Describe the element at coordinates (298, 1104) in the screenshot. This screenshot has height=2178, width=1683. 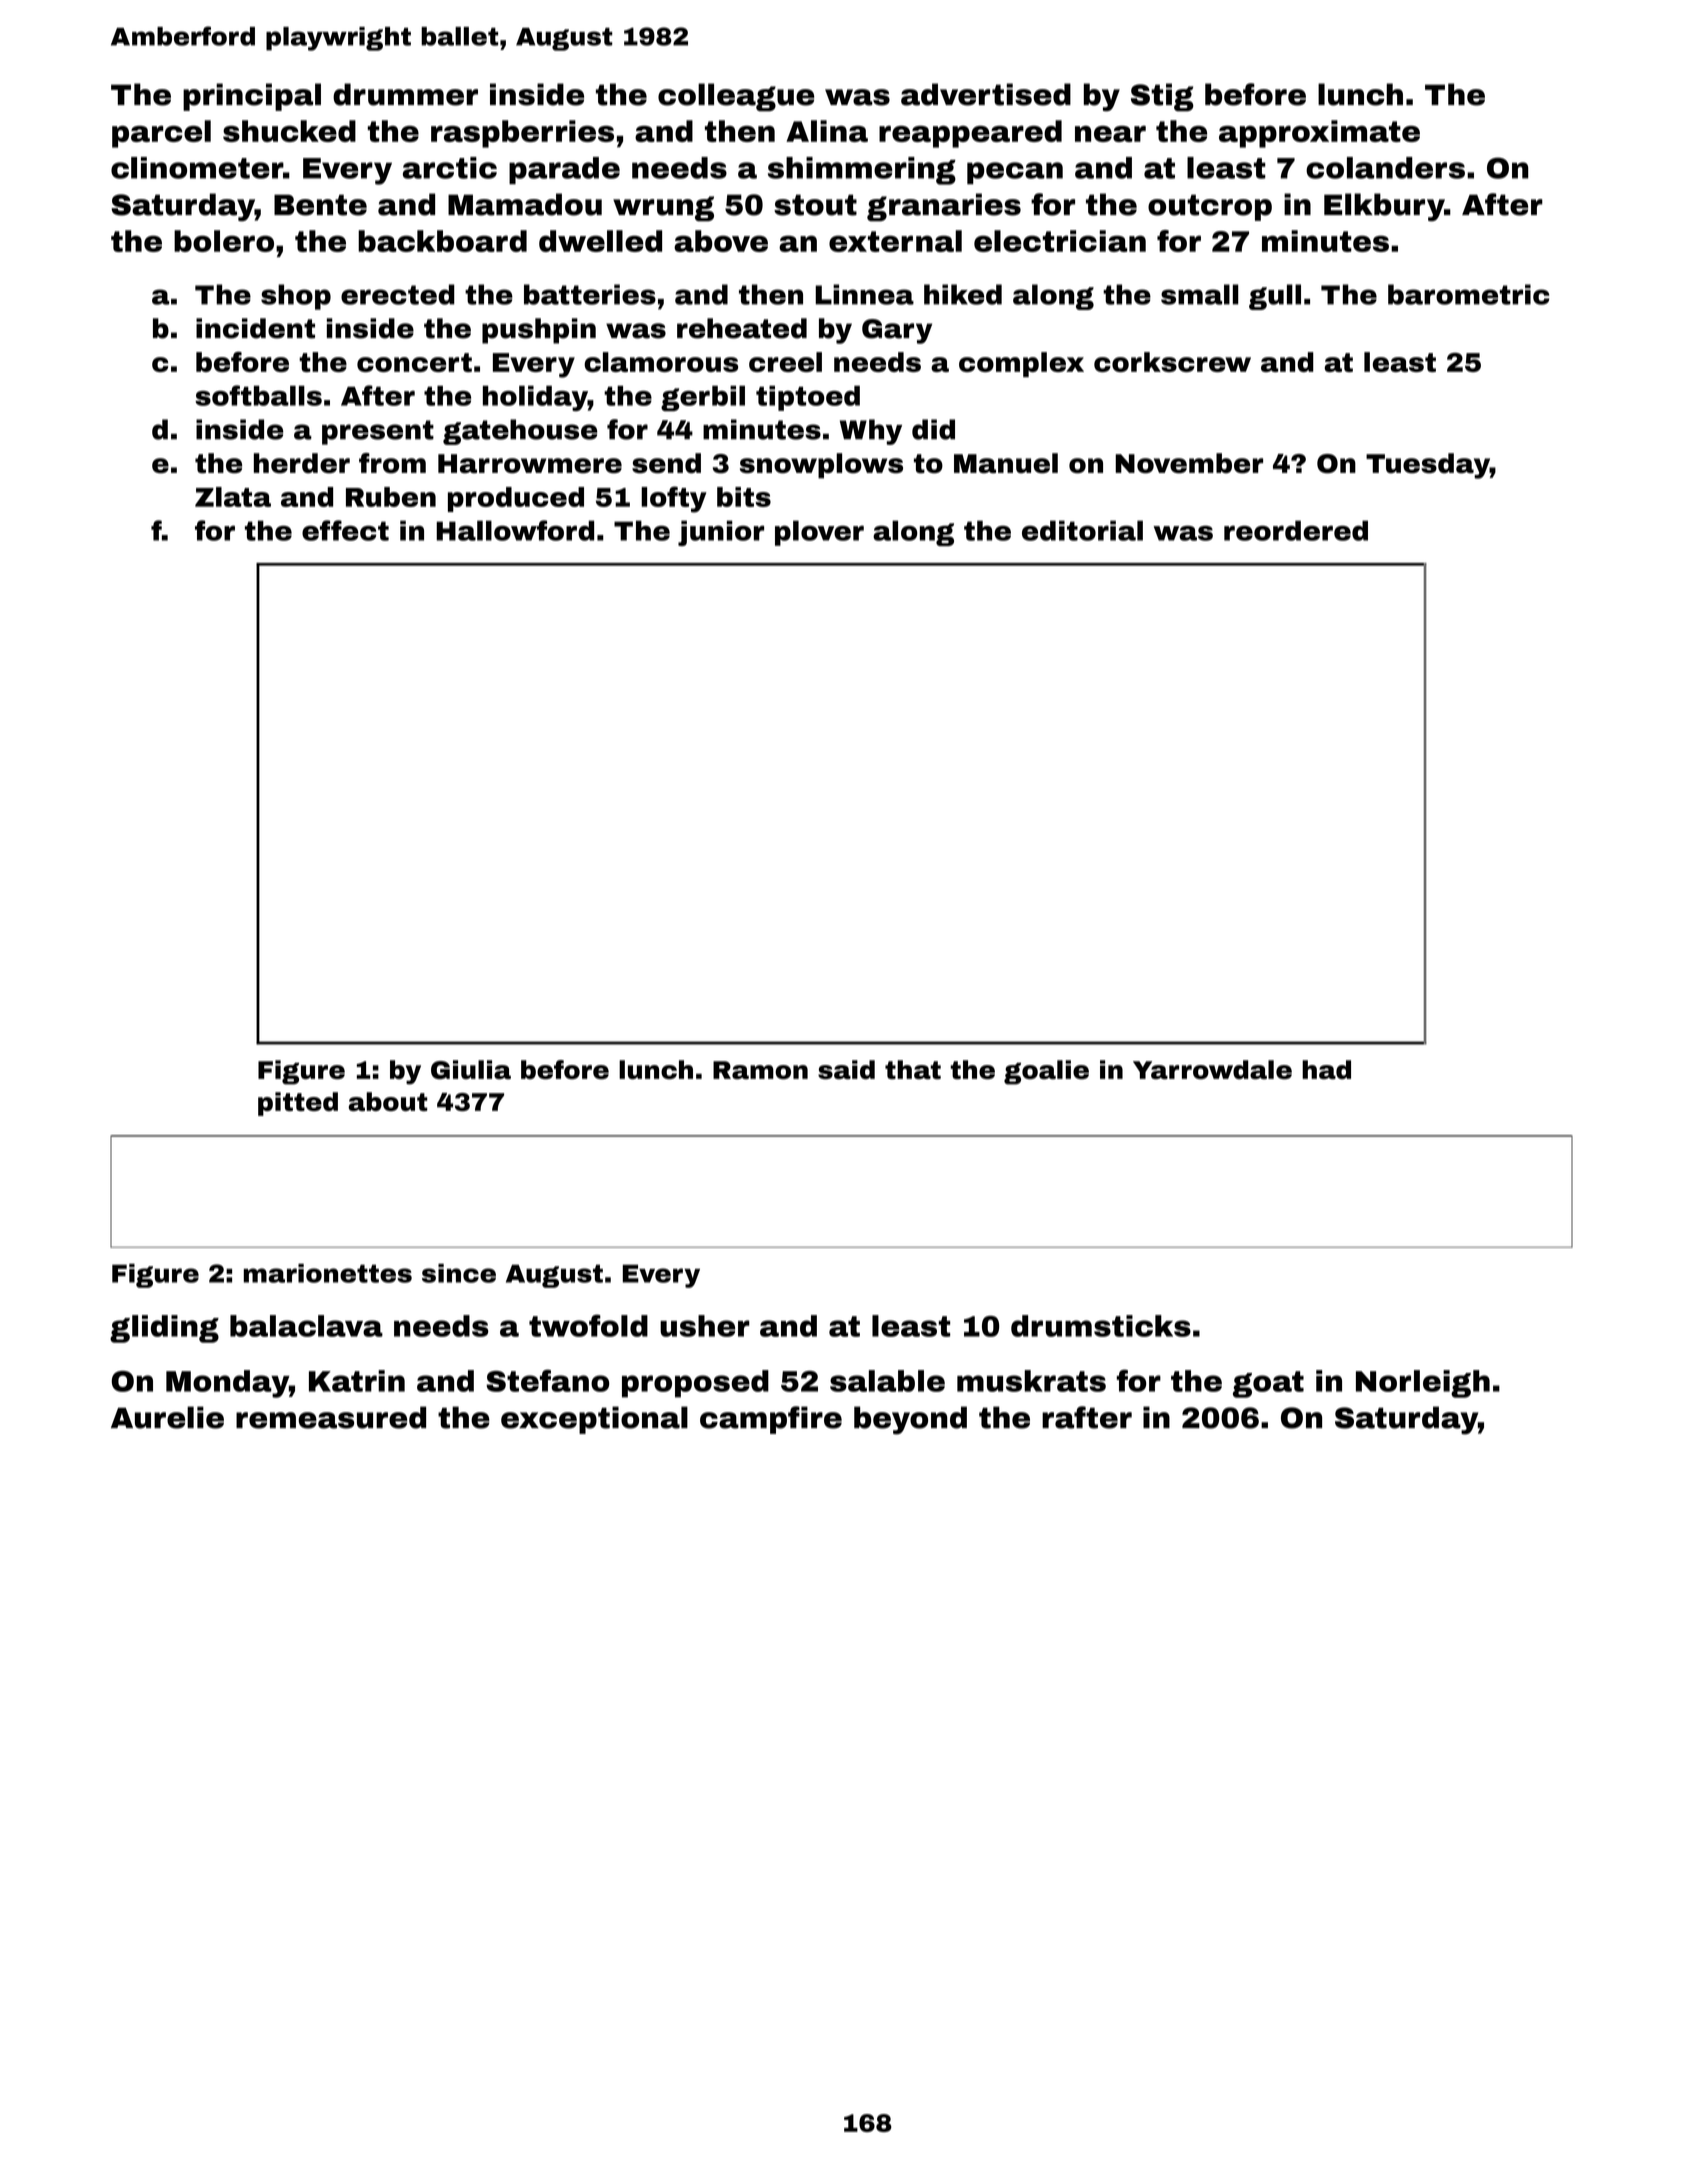
I see `pitted` at that location.
